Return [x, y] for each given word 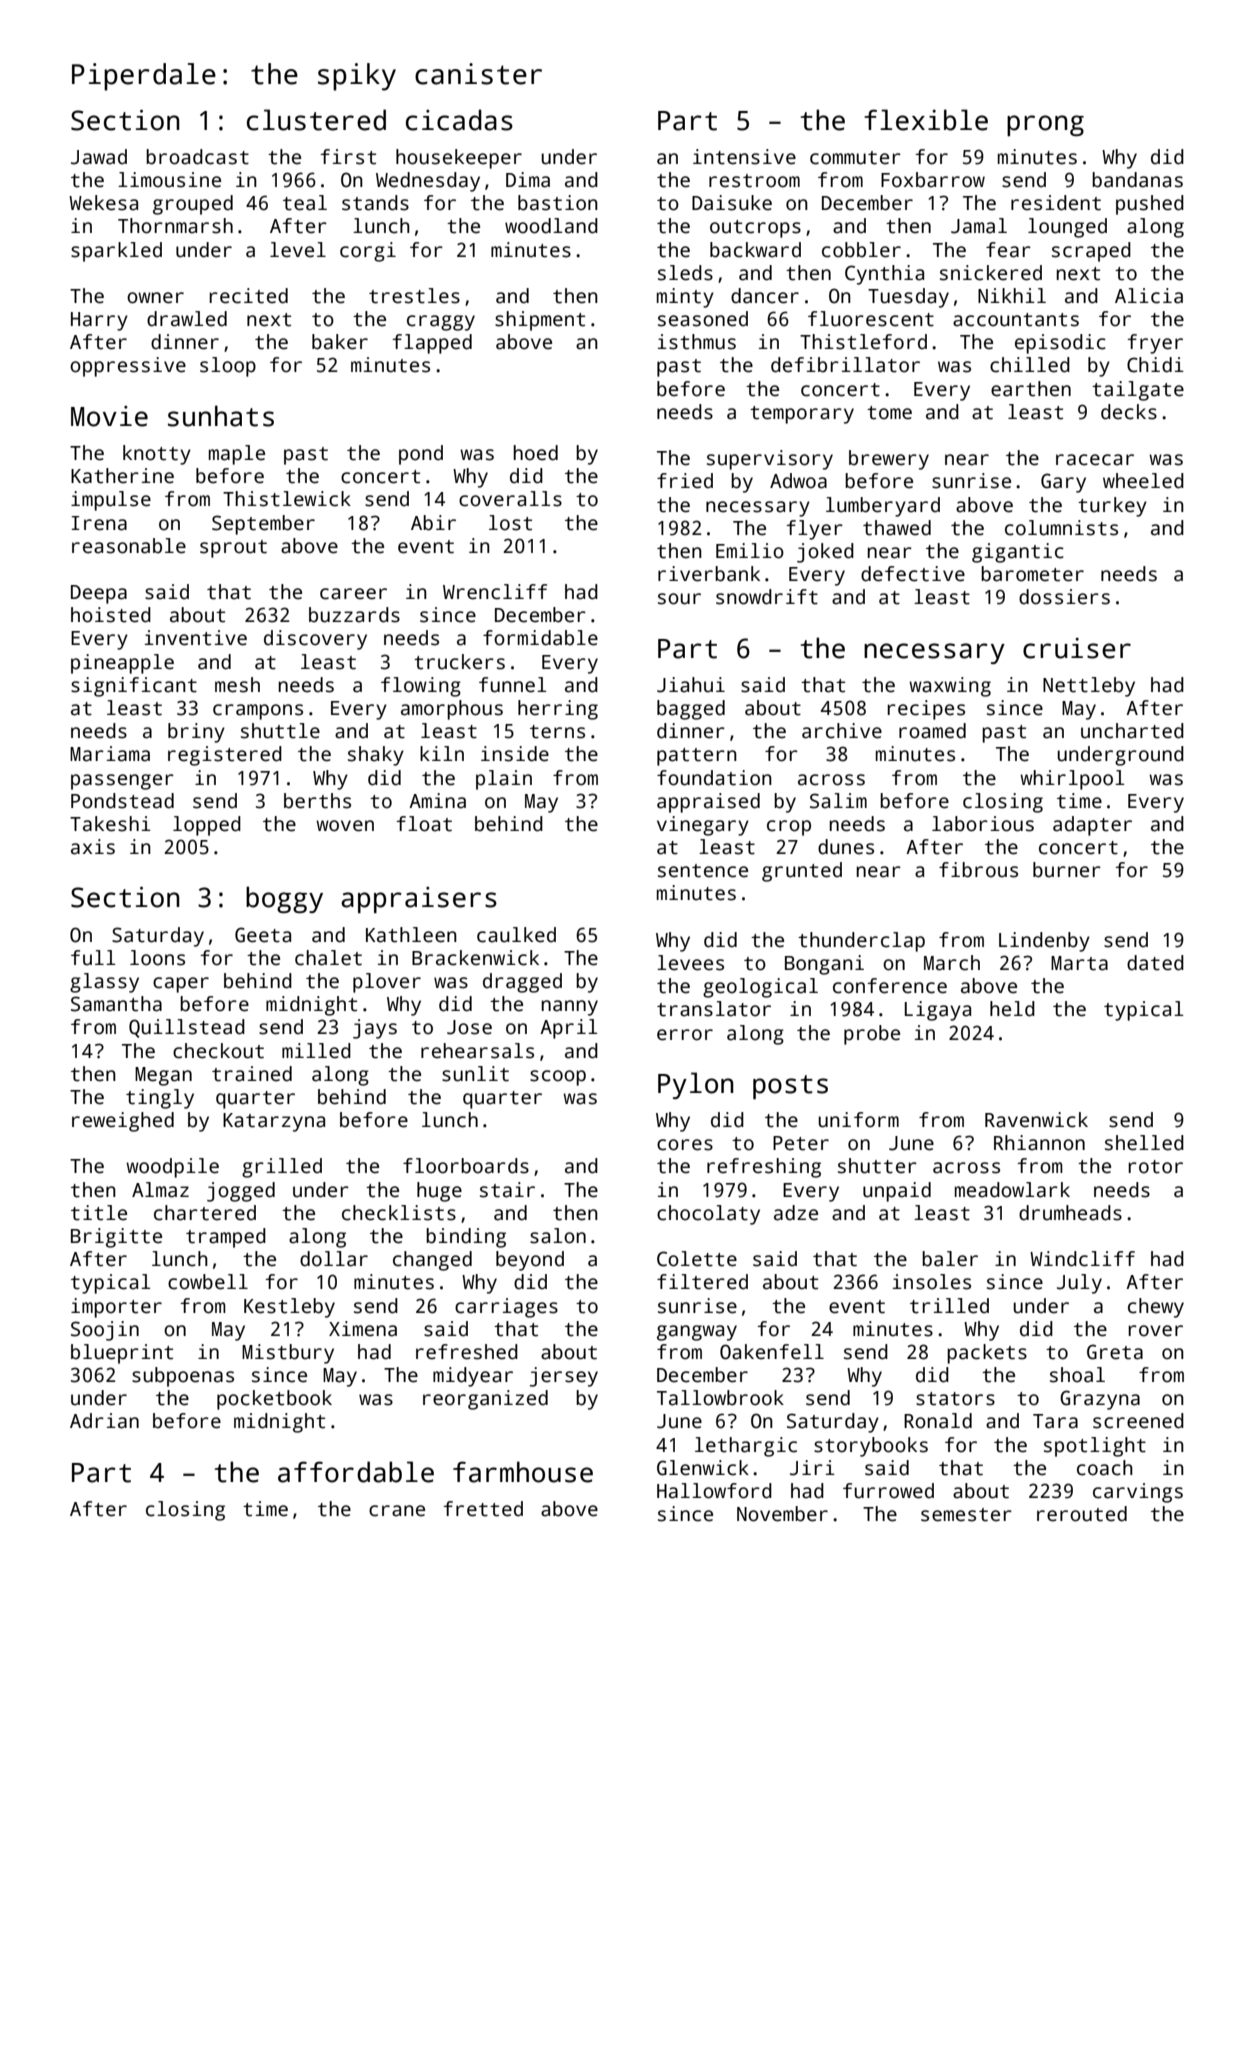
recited [248, 296]
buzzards [354, 615]
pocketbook [274, 1400]
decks [1129, 412]
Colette [697, 1259]
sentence [703, 871]
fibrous [978, 870]
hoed [535, 453]
